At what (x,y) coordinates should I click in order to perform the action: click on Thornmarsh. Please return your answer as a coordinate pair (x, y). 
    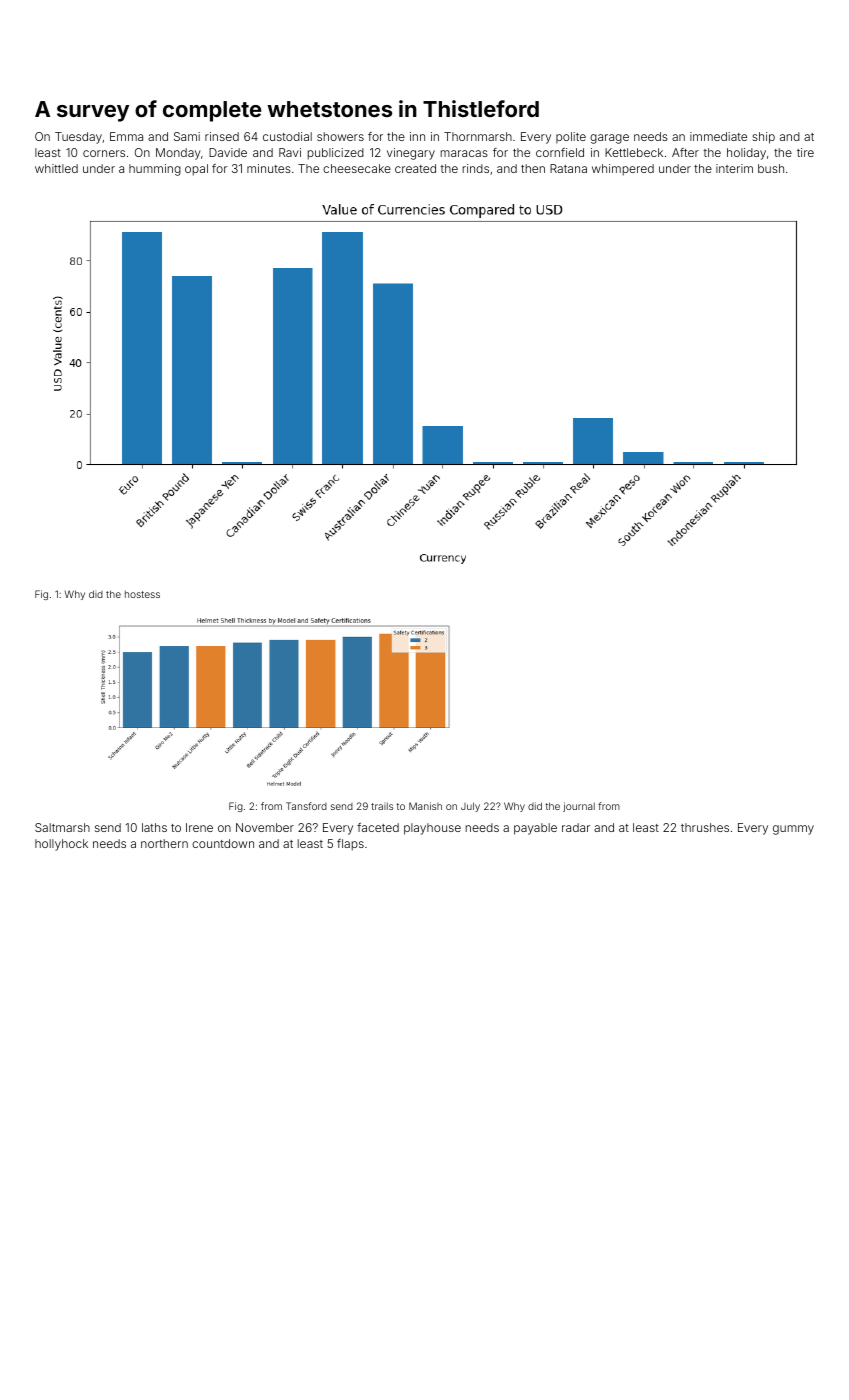
    Looking at the image, I should click on (478, 136).
